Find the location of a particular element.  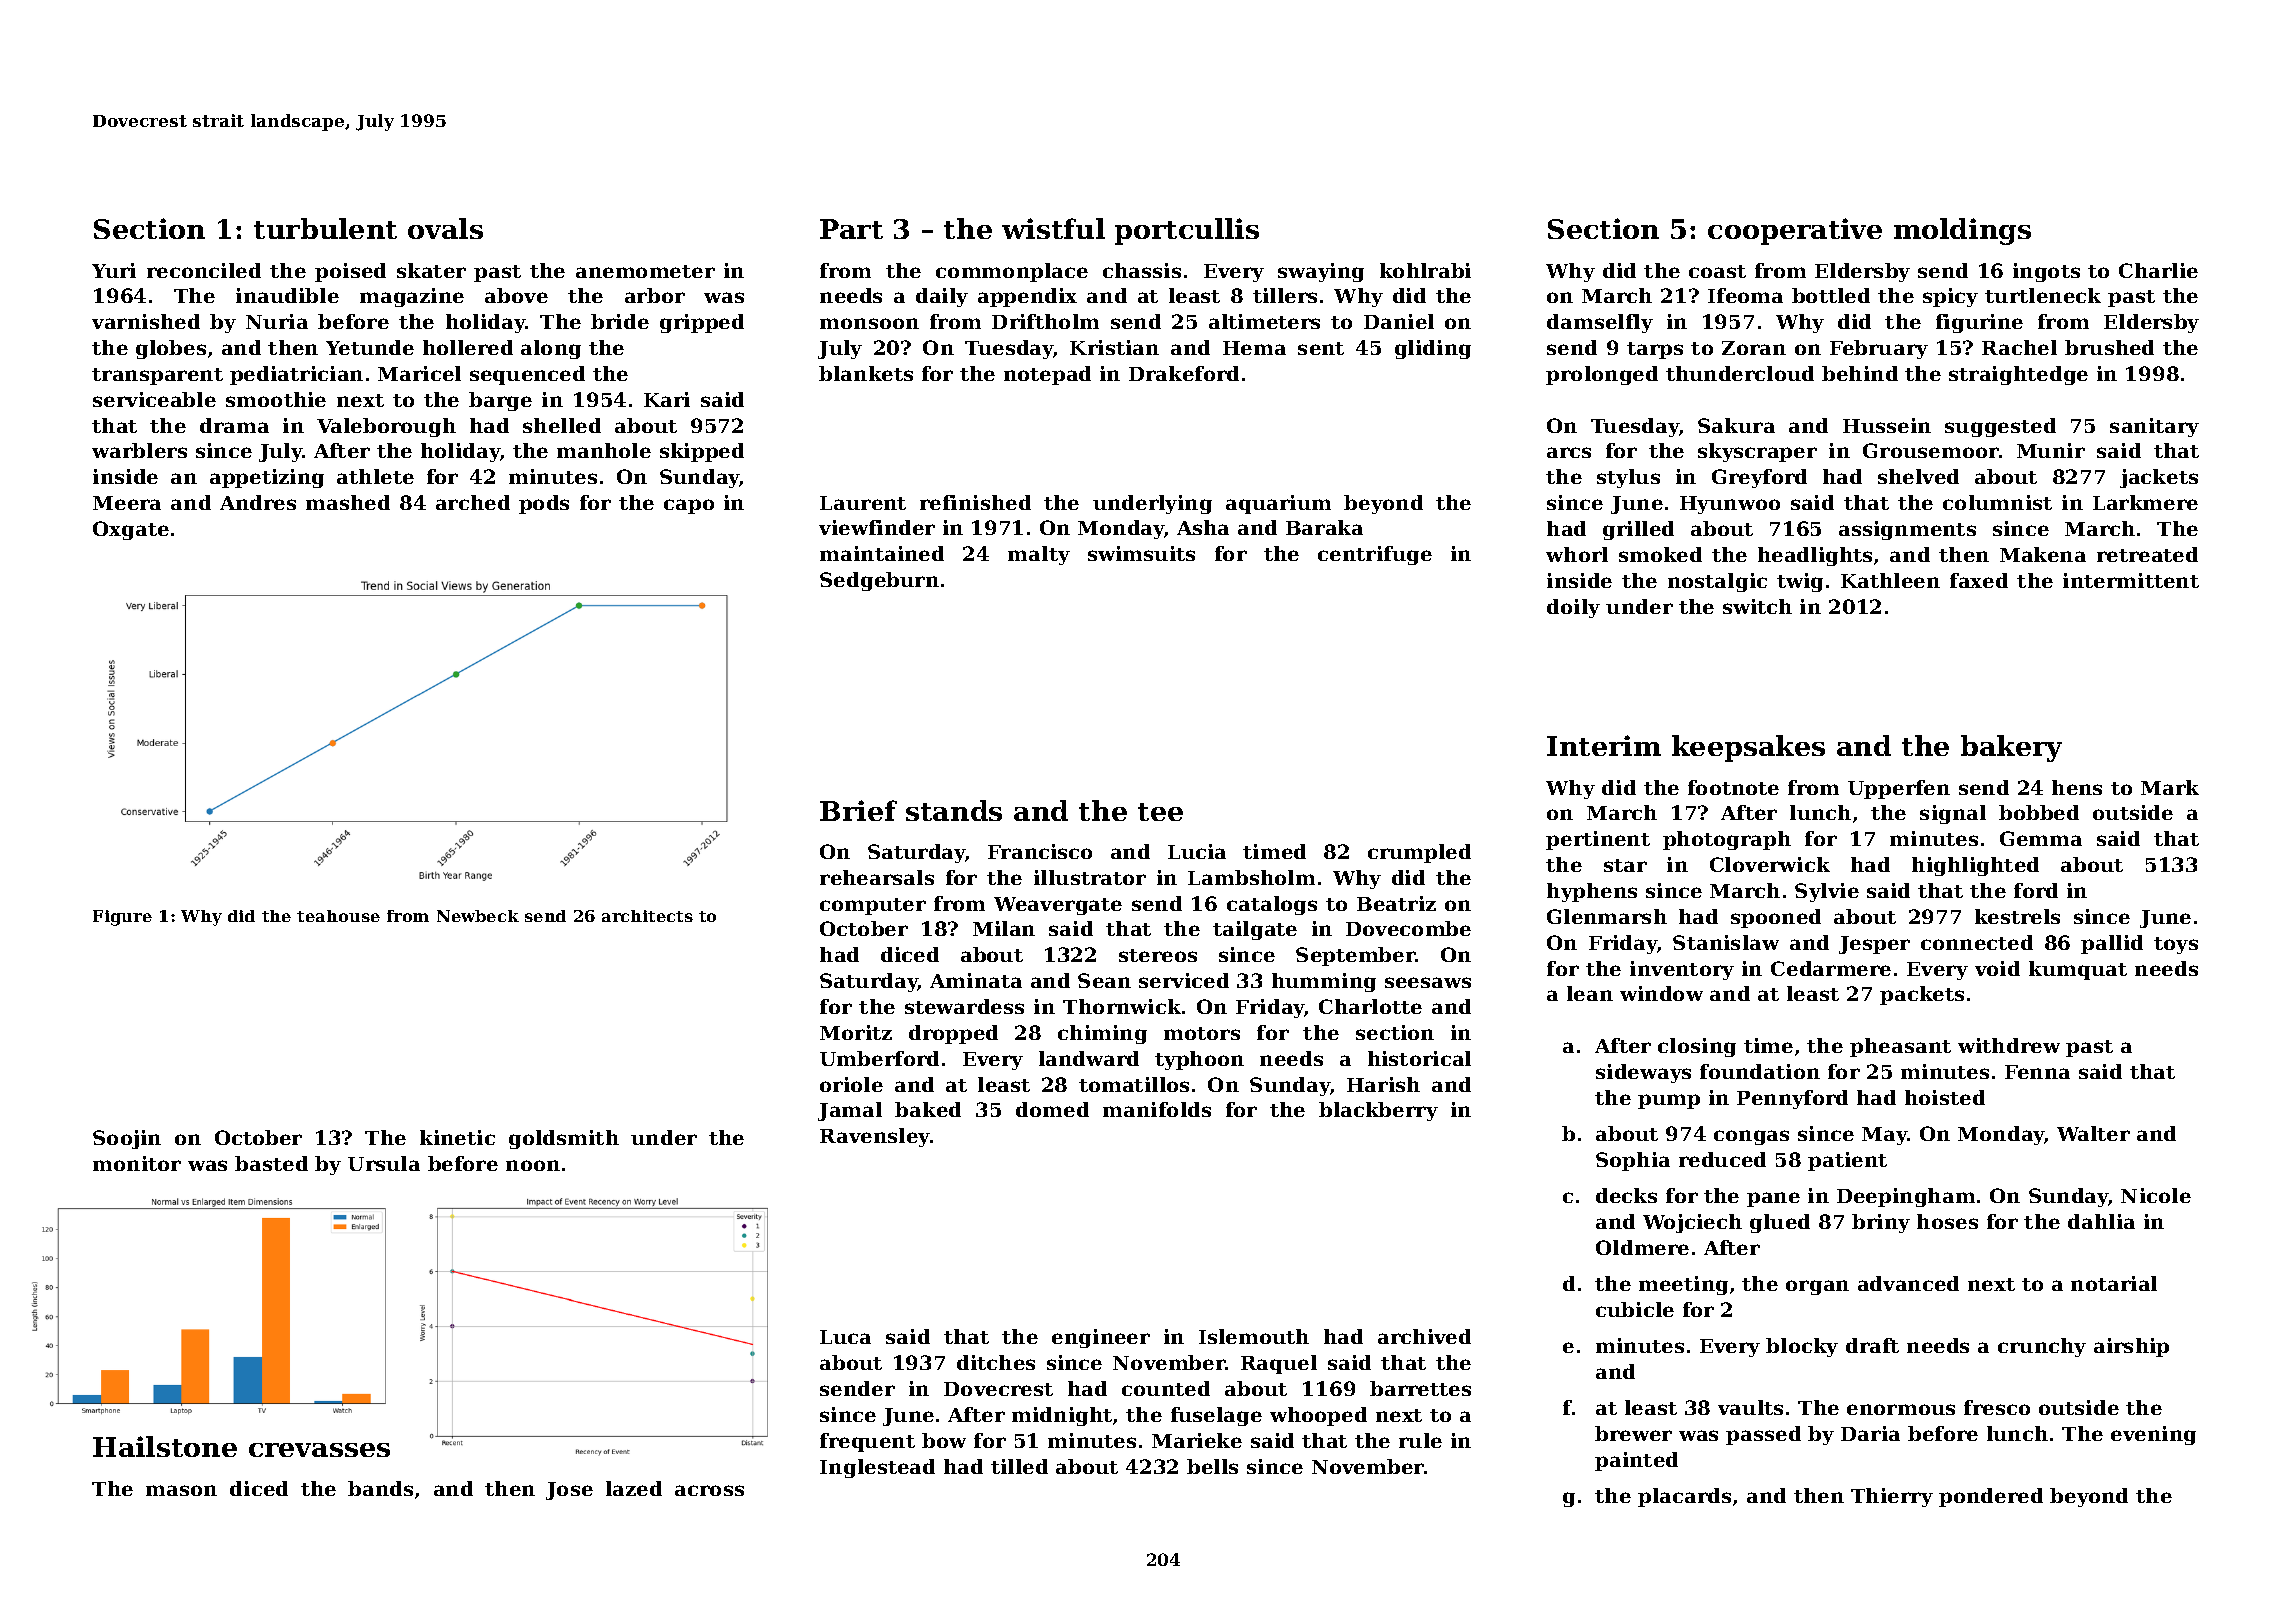

crevasses is located at coordinates (319, 1450).
